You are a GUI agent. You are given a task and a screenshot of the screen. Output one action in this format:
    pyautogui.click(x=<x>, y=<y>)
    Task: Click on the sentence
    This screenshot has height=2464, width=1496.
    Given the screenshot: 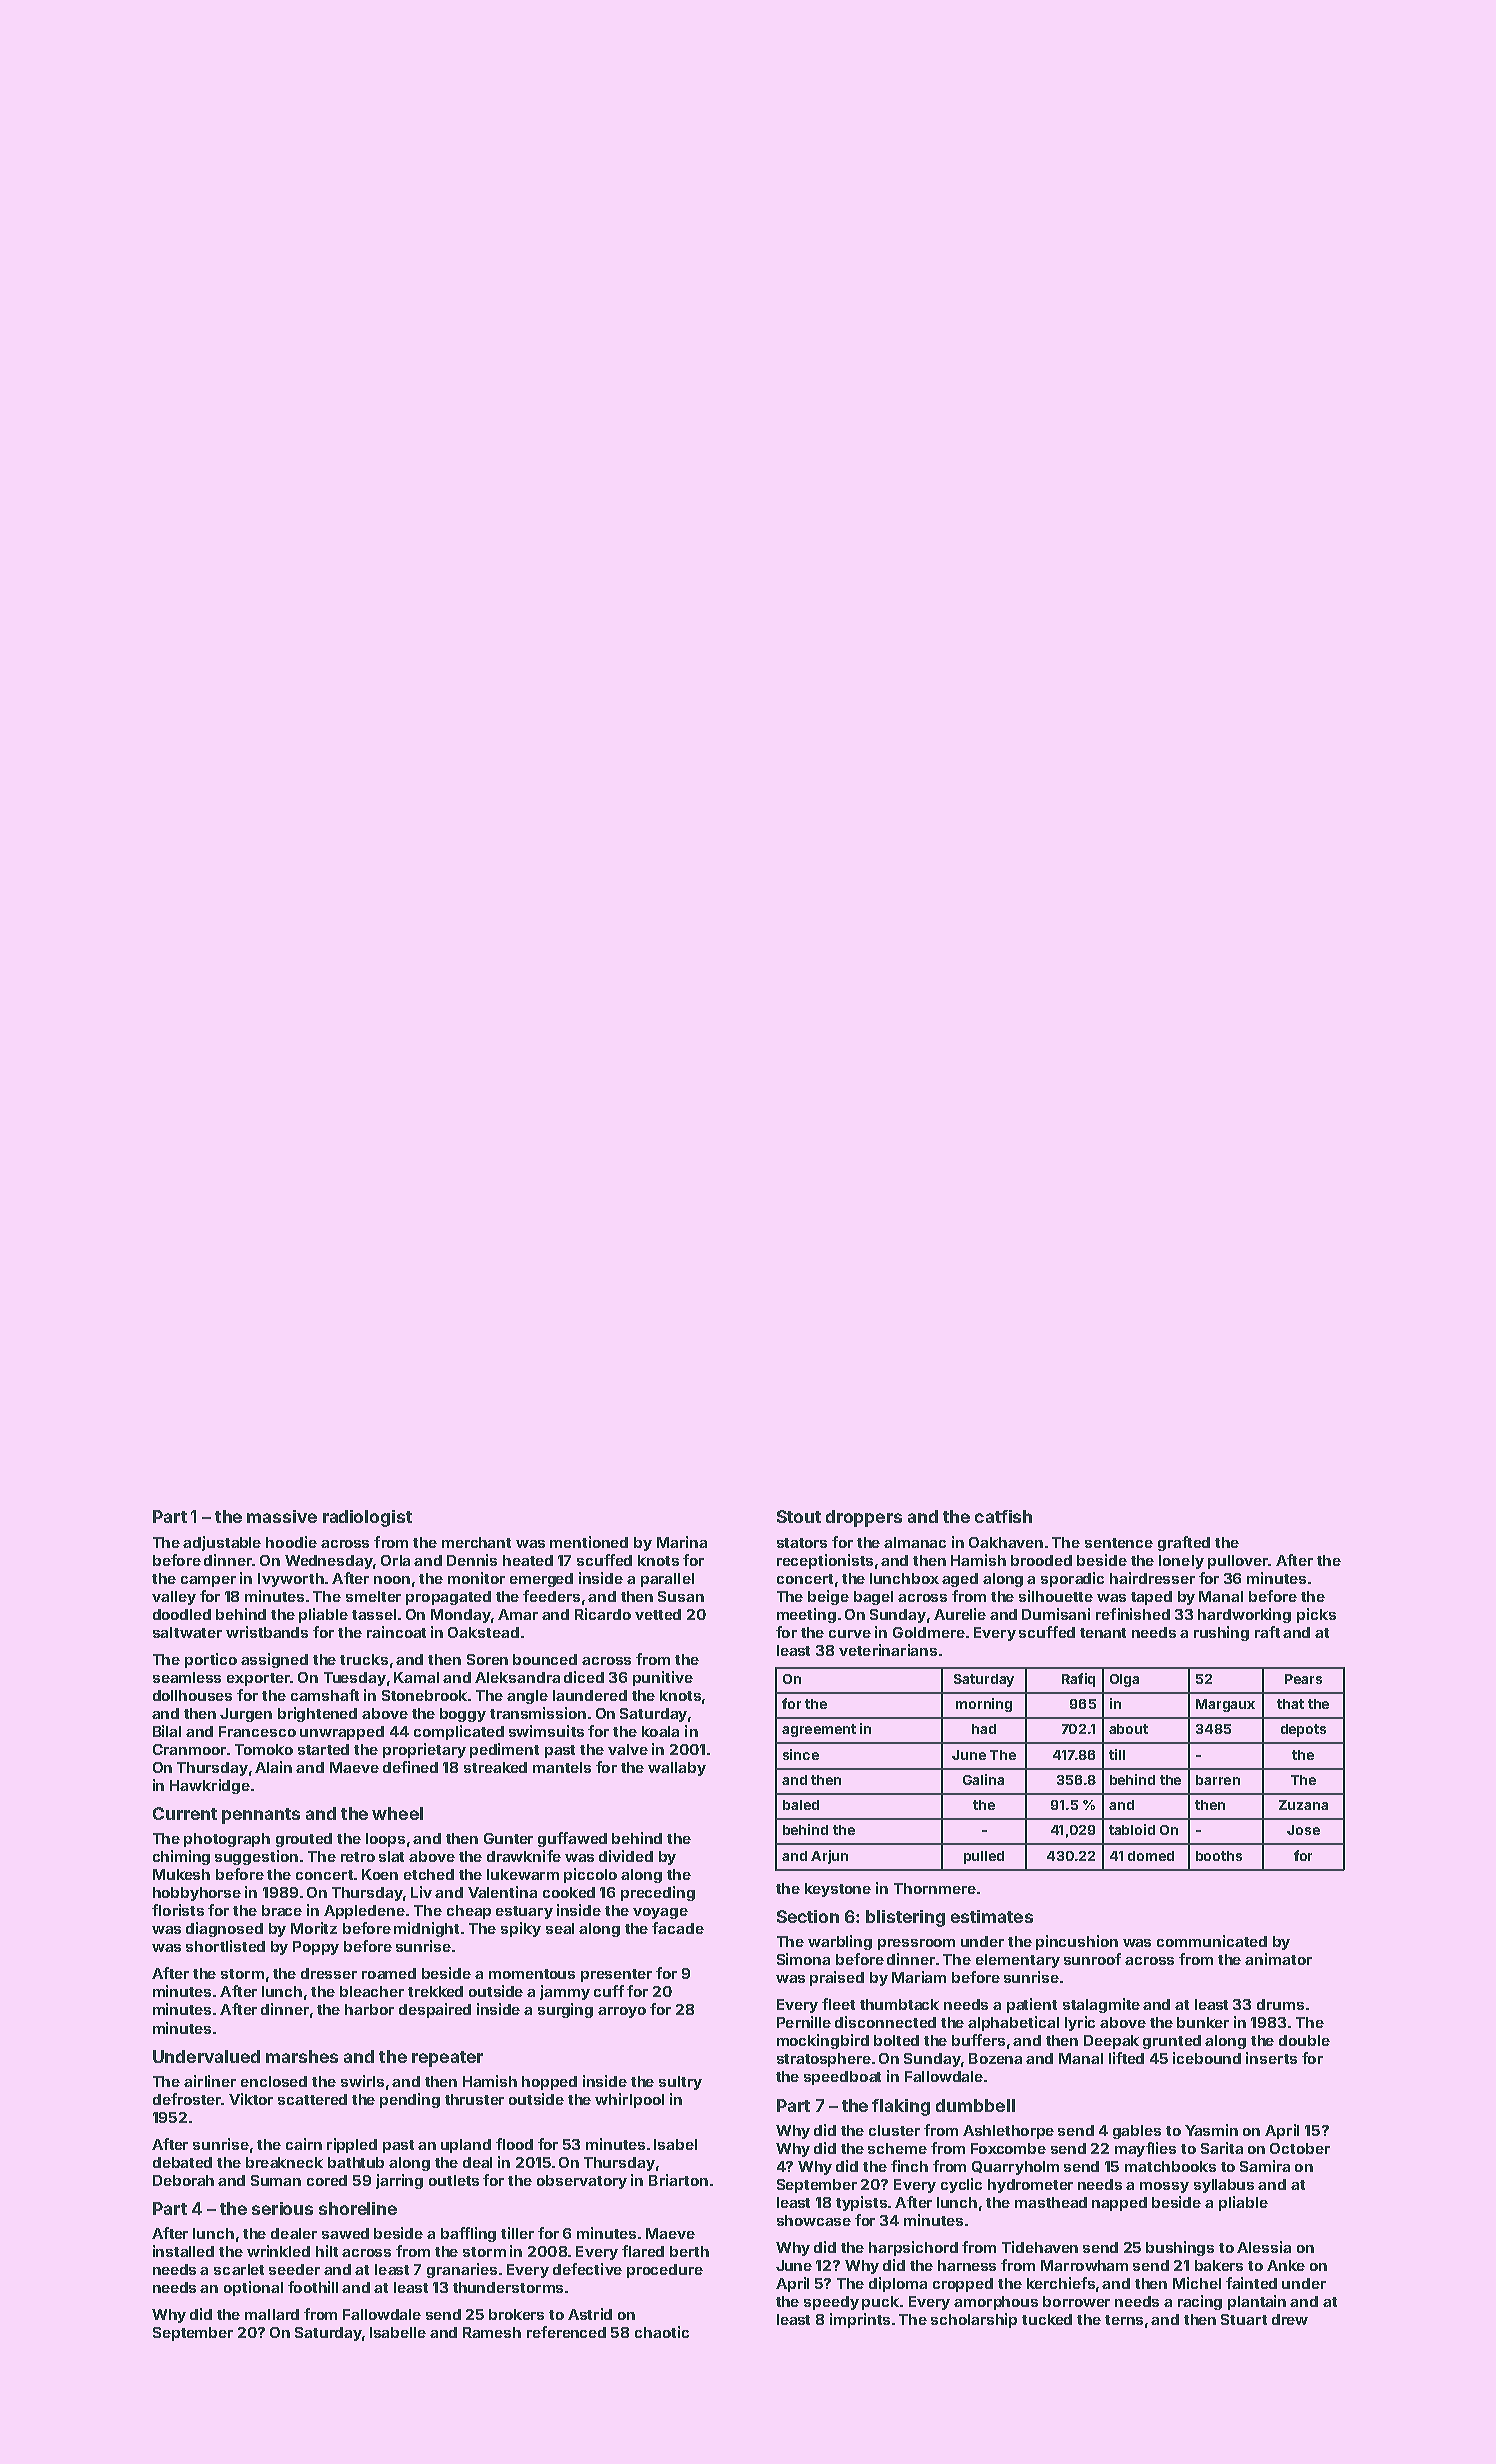 What is the action you would take?
    pyautogui.click(x=1119, y=1543)
